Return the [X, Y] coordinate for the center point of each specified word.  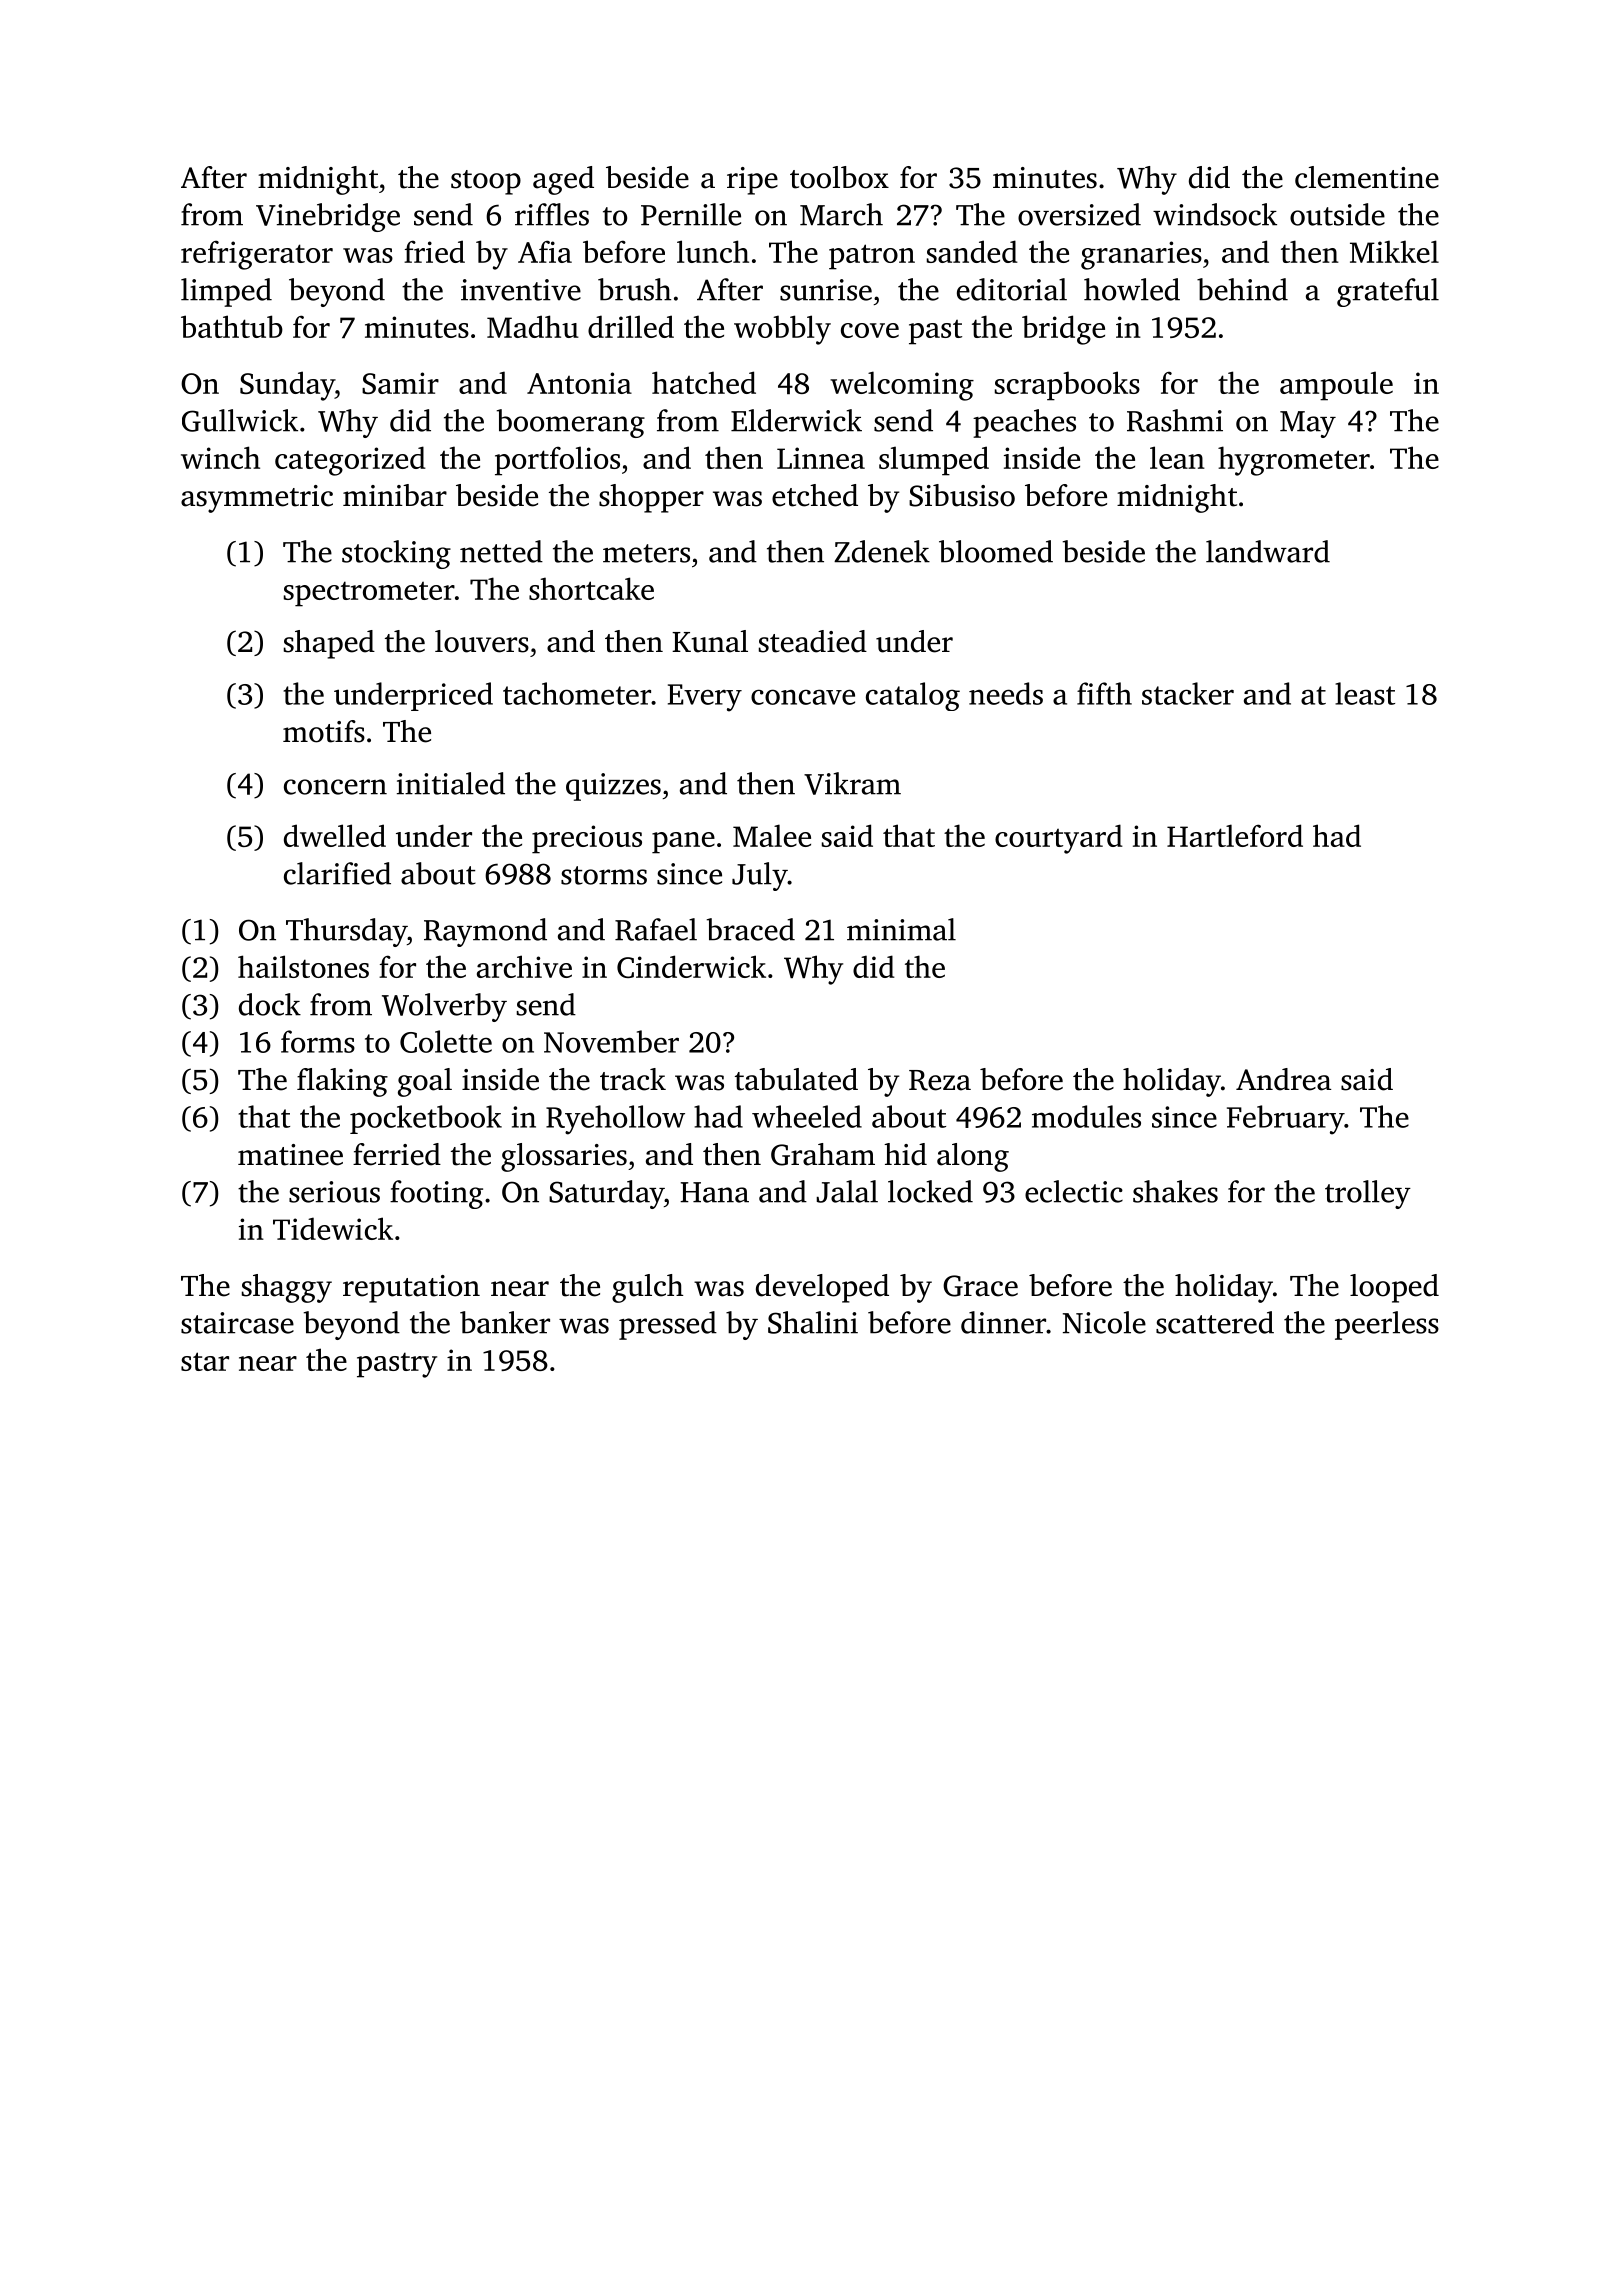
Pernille [691, 214]
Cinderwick [691, 966]
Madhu [533, 326]
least [1365, 693]
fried [434, 251]
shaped [329, 644]
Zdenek [882, 551]
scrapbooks [1067, 386]
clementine [1367, 177]
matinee [290, 1155]
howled [1132, 289]
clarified [337, 873]
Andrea [1283, 1079]
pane [683, 843]
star [205, 1361]
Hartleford [1235, 835]
